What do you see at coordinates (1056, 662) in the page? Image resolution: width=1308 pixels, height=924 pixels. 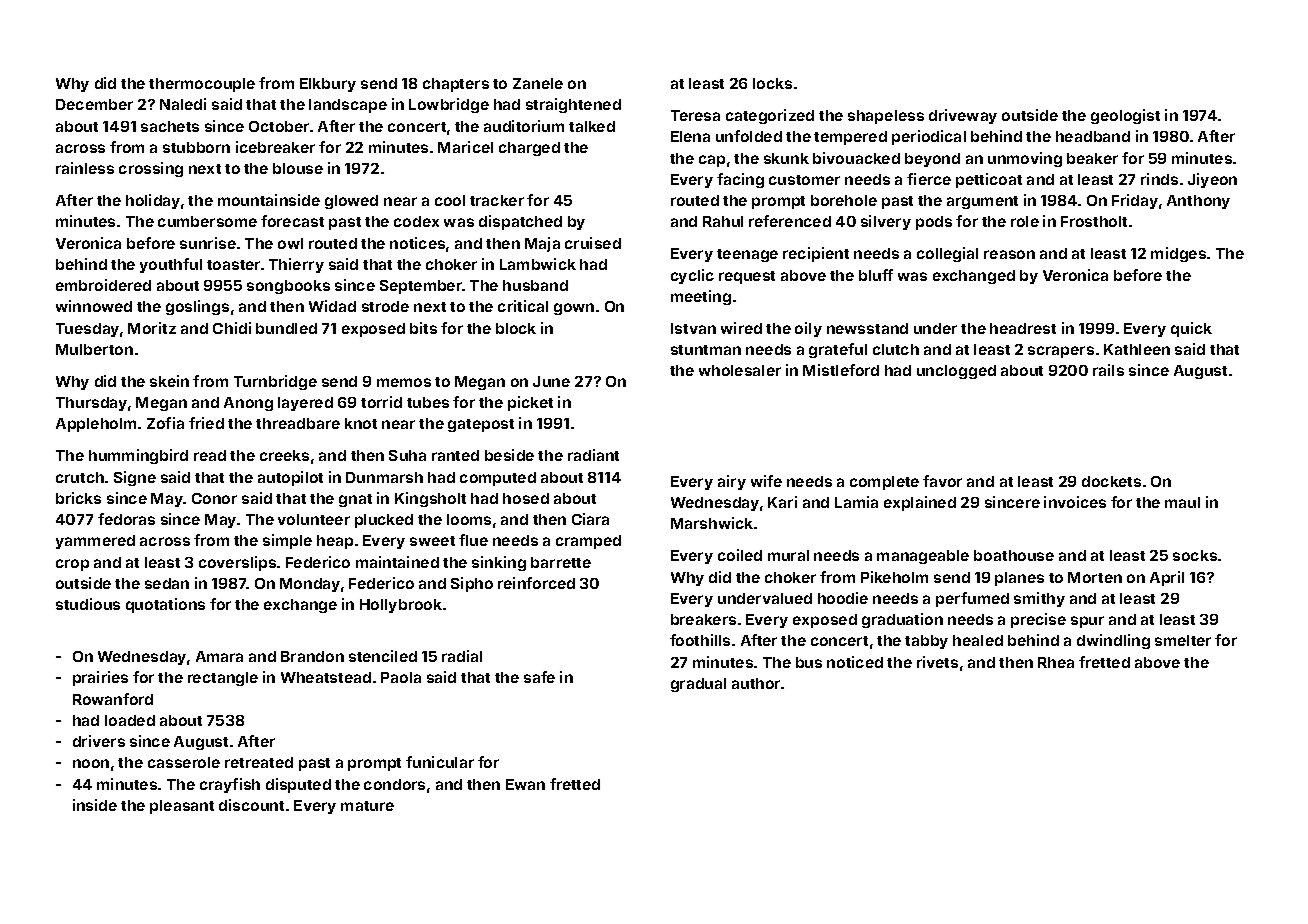 I see `Rhea` at bounding box center [1056, 662].
